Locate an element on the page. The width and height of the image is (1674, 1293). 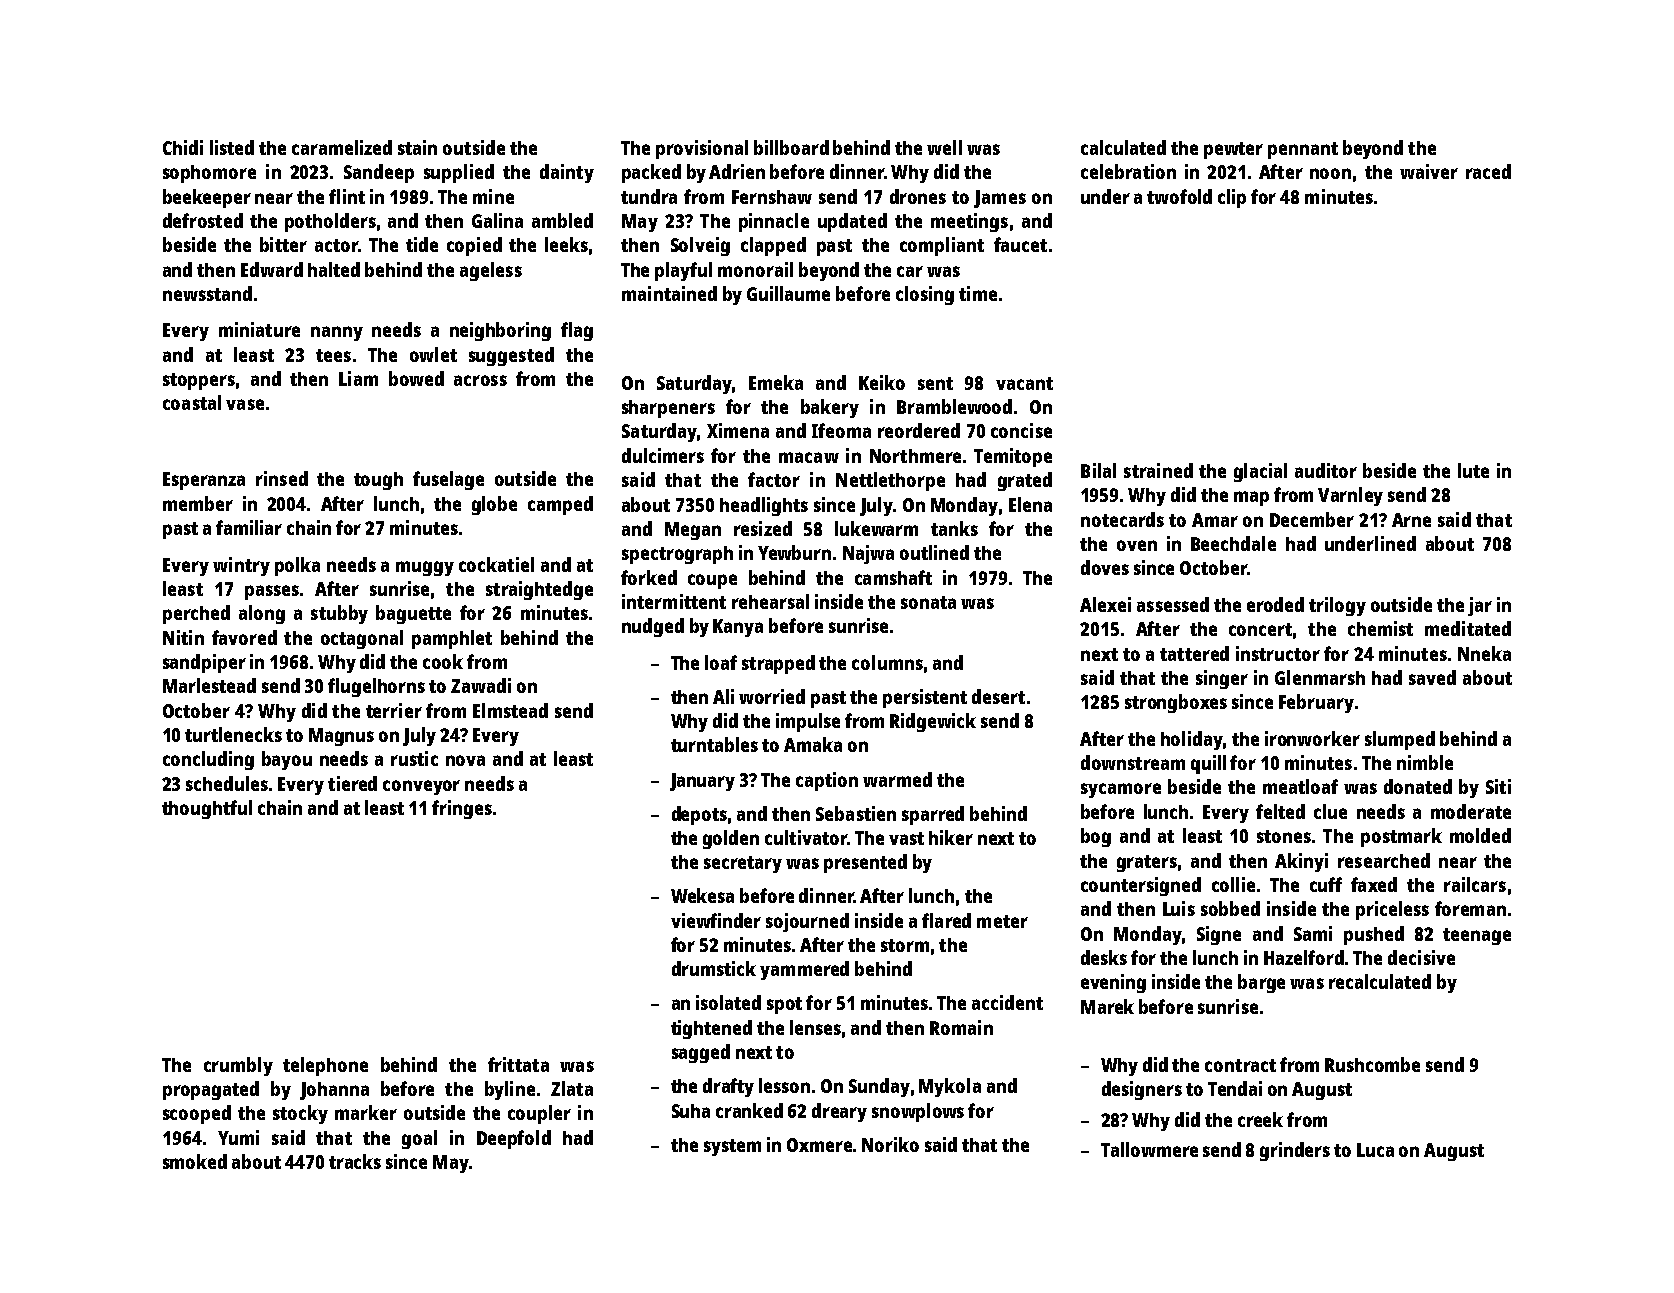
telephone is located at coordinates (325, 1066).
